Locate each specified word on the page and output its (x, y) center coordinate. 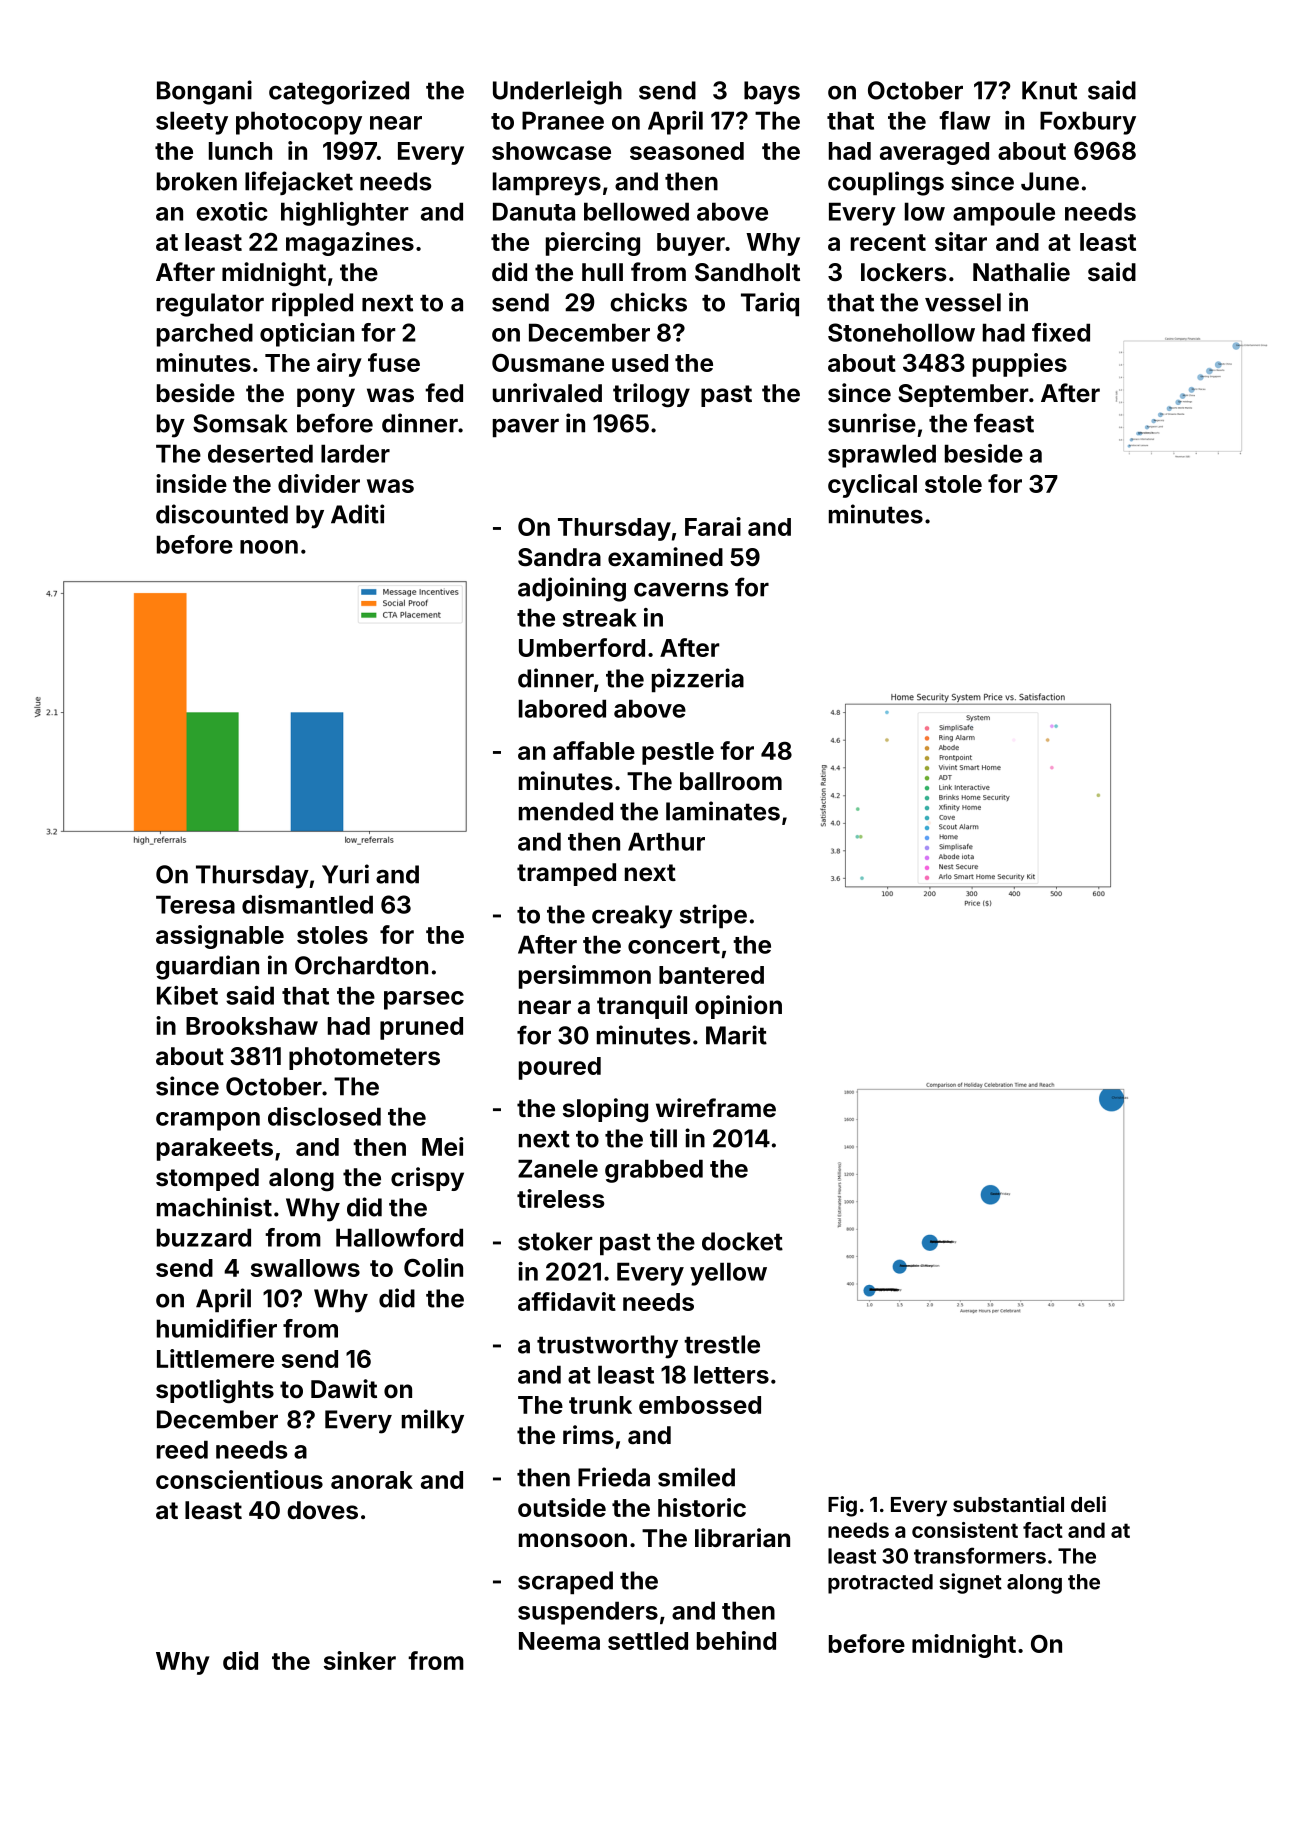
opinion (738, 1007)
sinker (360, 1660)
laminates (723, 811)
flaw (964, 120)
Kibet (187, 995)
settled (648, 1641)
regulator (210, 305)
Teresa (195, 904)
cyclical (872, 486)
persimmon (585, 977)
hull (602, 272)
